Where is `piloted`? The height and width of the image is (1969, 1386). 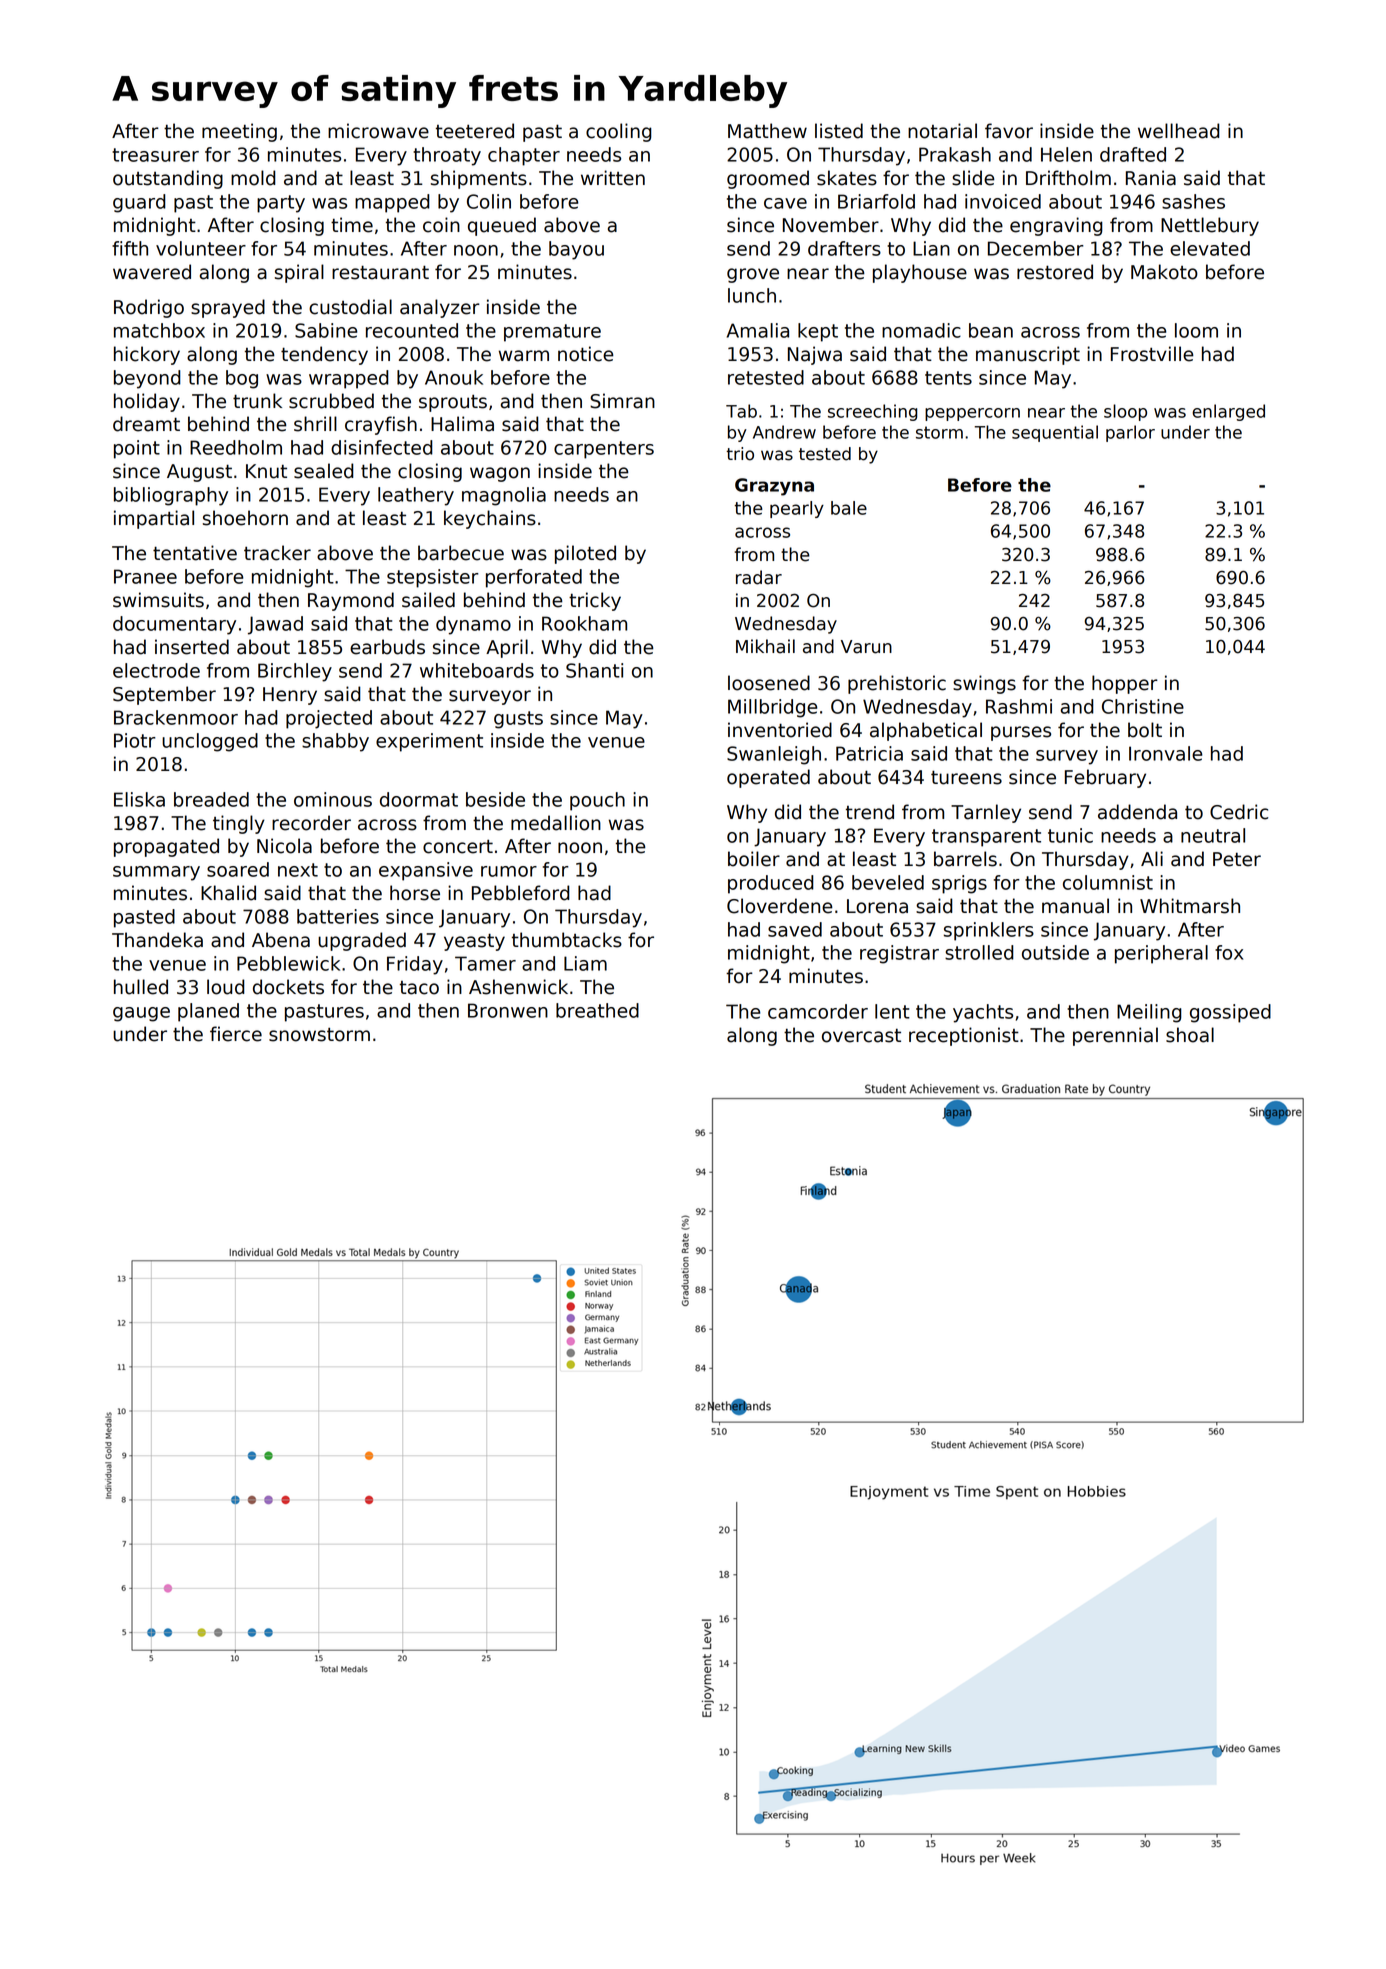
piloted is located at coordinates (585, 554).
